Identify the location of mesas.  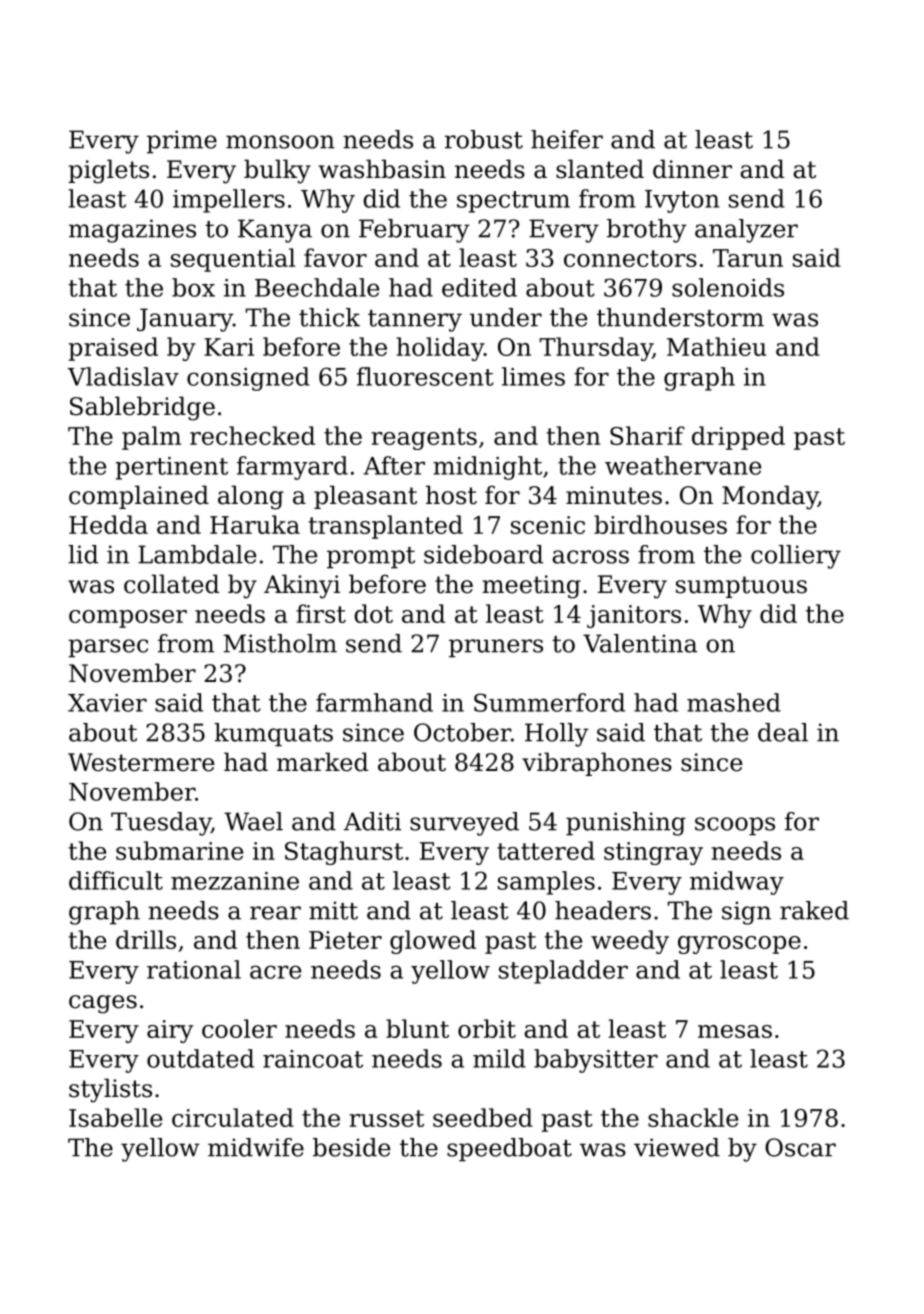
(735, 1031).
